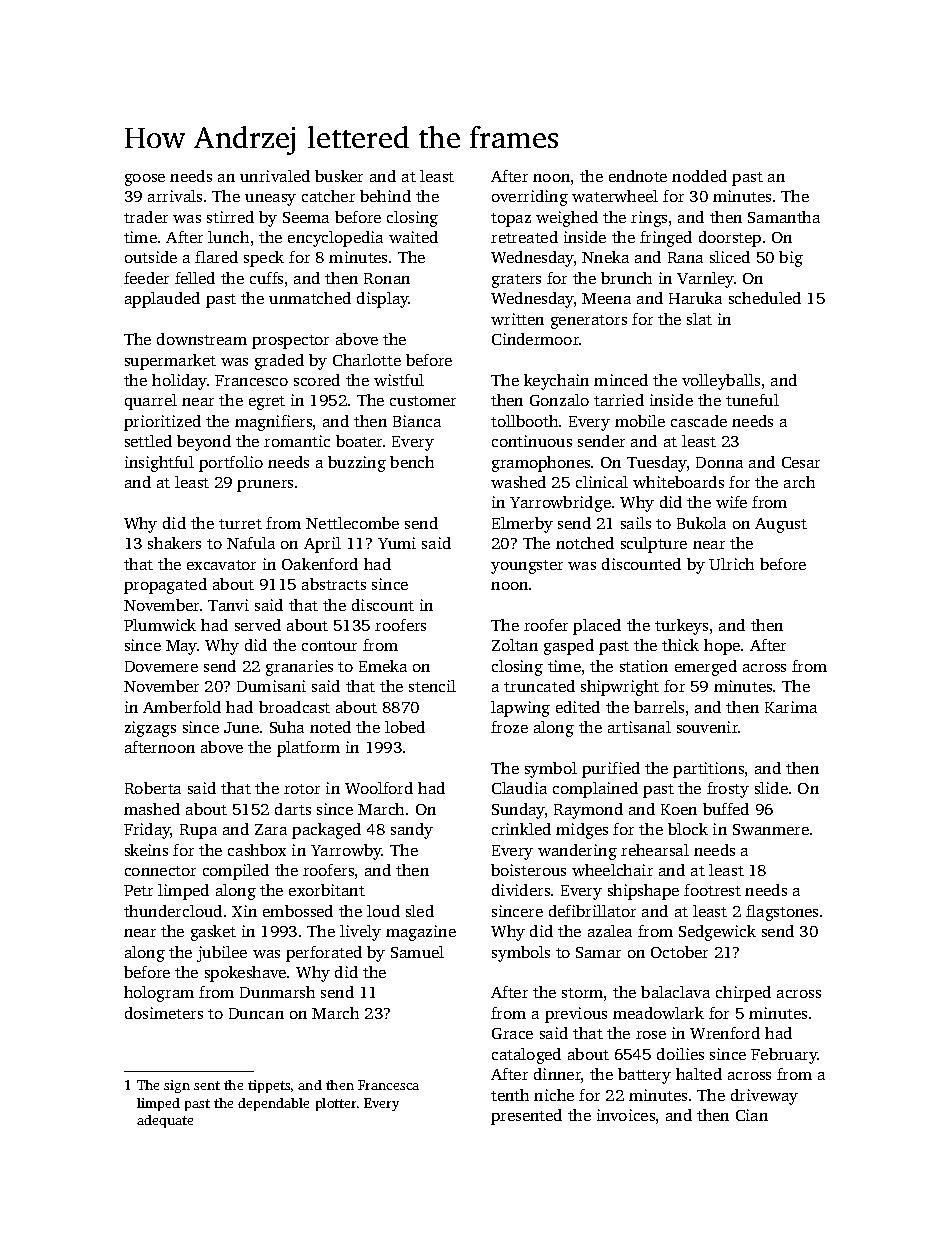 The image size is (952, 1233). I want to click on graters, so click(516, 281).
